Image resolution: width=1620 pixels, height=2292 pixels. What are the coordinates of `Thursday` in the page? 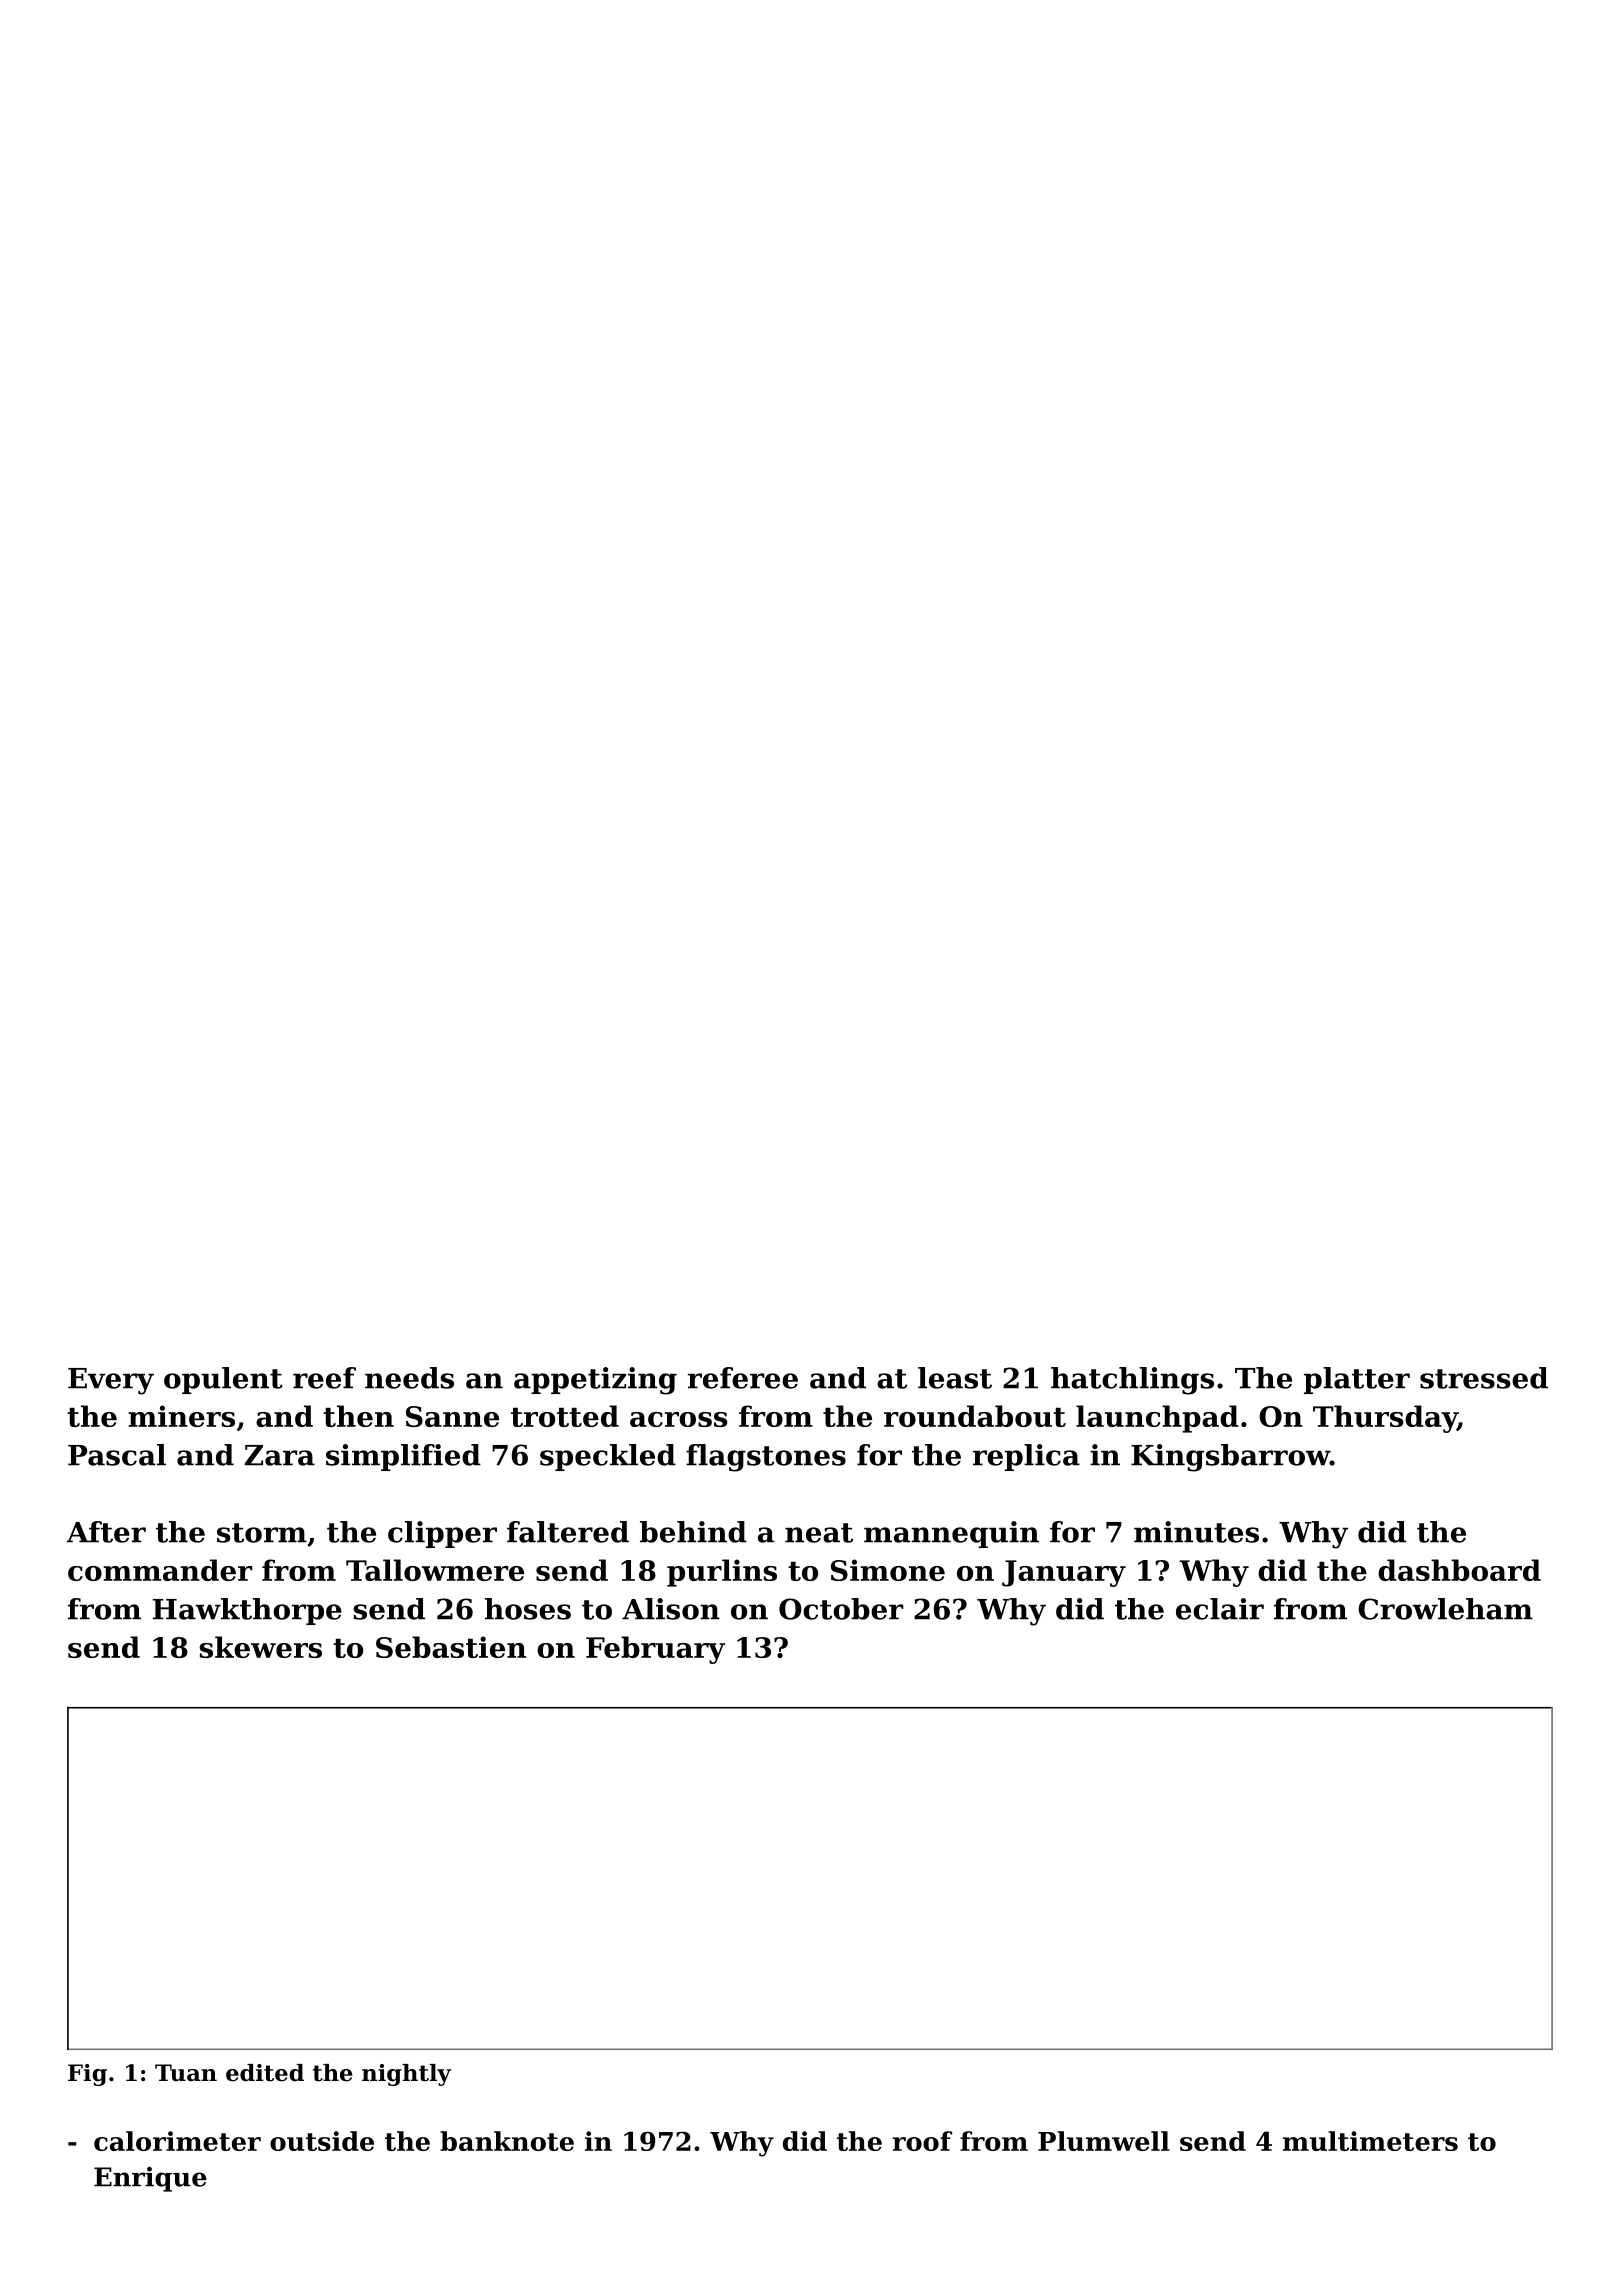 It's located at (1385, 1419).
